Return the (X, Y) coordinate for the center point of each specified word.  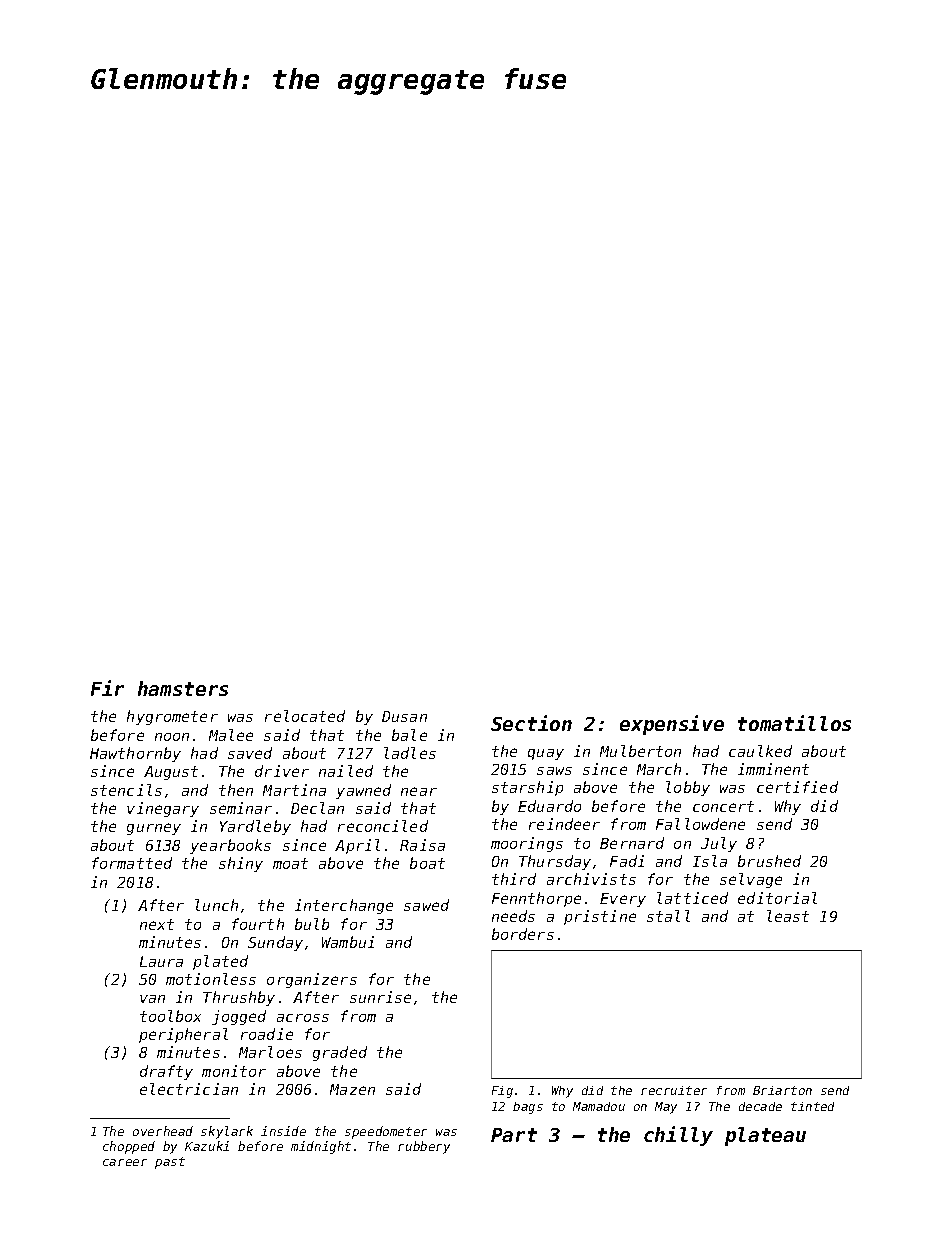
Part (514, 1135)
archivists (591, 879)
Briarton (782, 1090)
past (170, 1163)
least (788, 916)
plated (220, 962)
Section (531, 723)
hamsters (183, 688)
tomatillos (794, 723)
